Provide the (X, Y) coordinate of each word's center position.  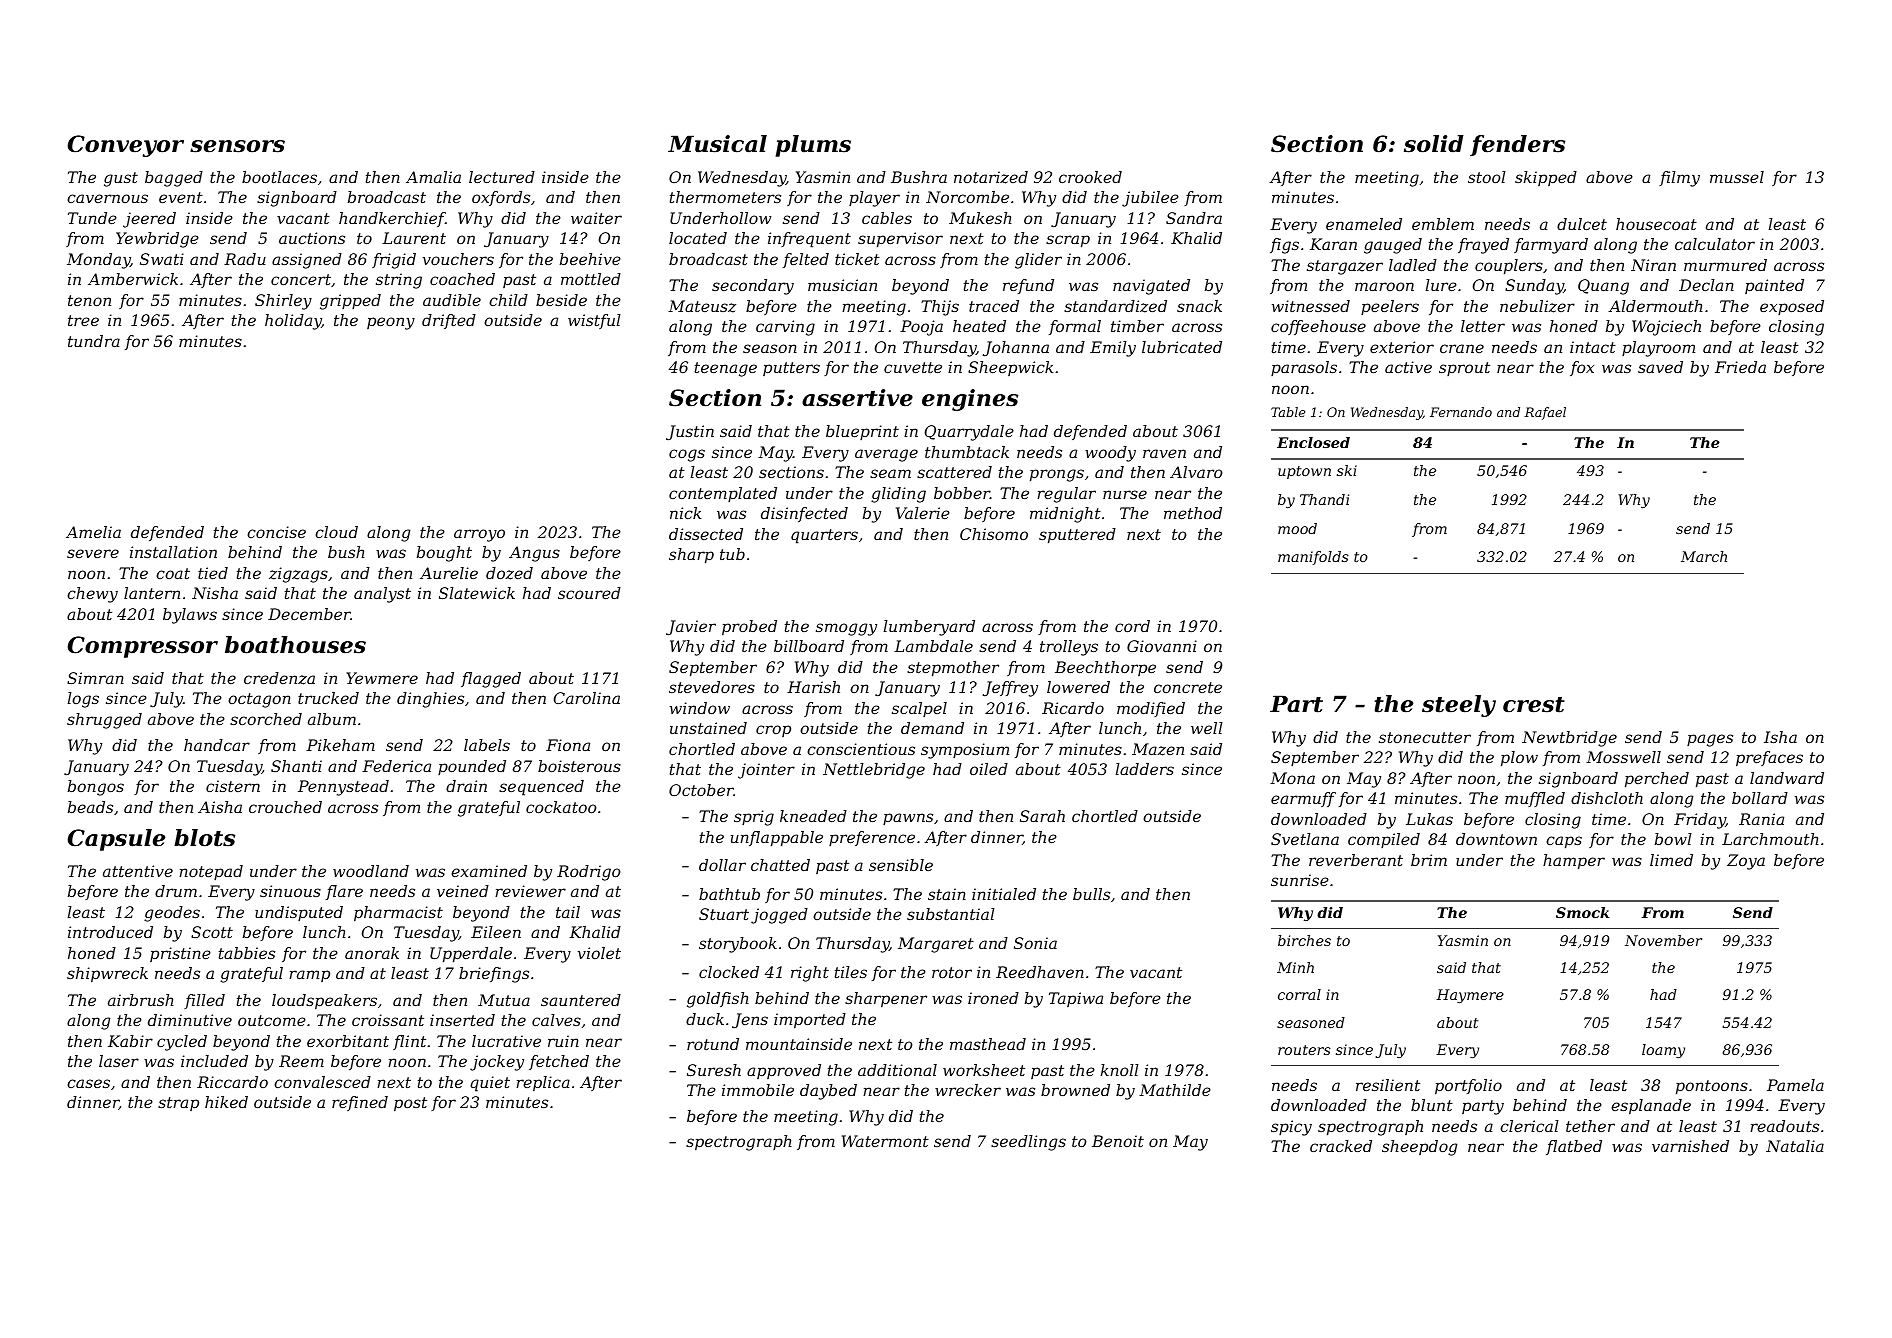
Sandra (1194, 218)
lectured (502, 177)
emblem (1443, 224)
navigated (1151, 287)
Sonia (1035, 943)
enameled (1364, 224)
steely (1459, 706)
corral (1299, 994)
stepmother (953, 669)
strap (178, 1104)
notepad (211, 872)
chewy (92, 595)
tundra (94, 341)
